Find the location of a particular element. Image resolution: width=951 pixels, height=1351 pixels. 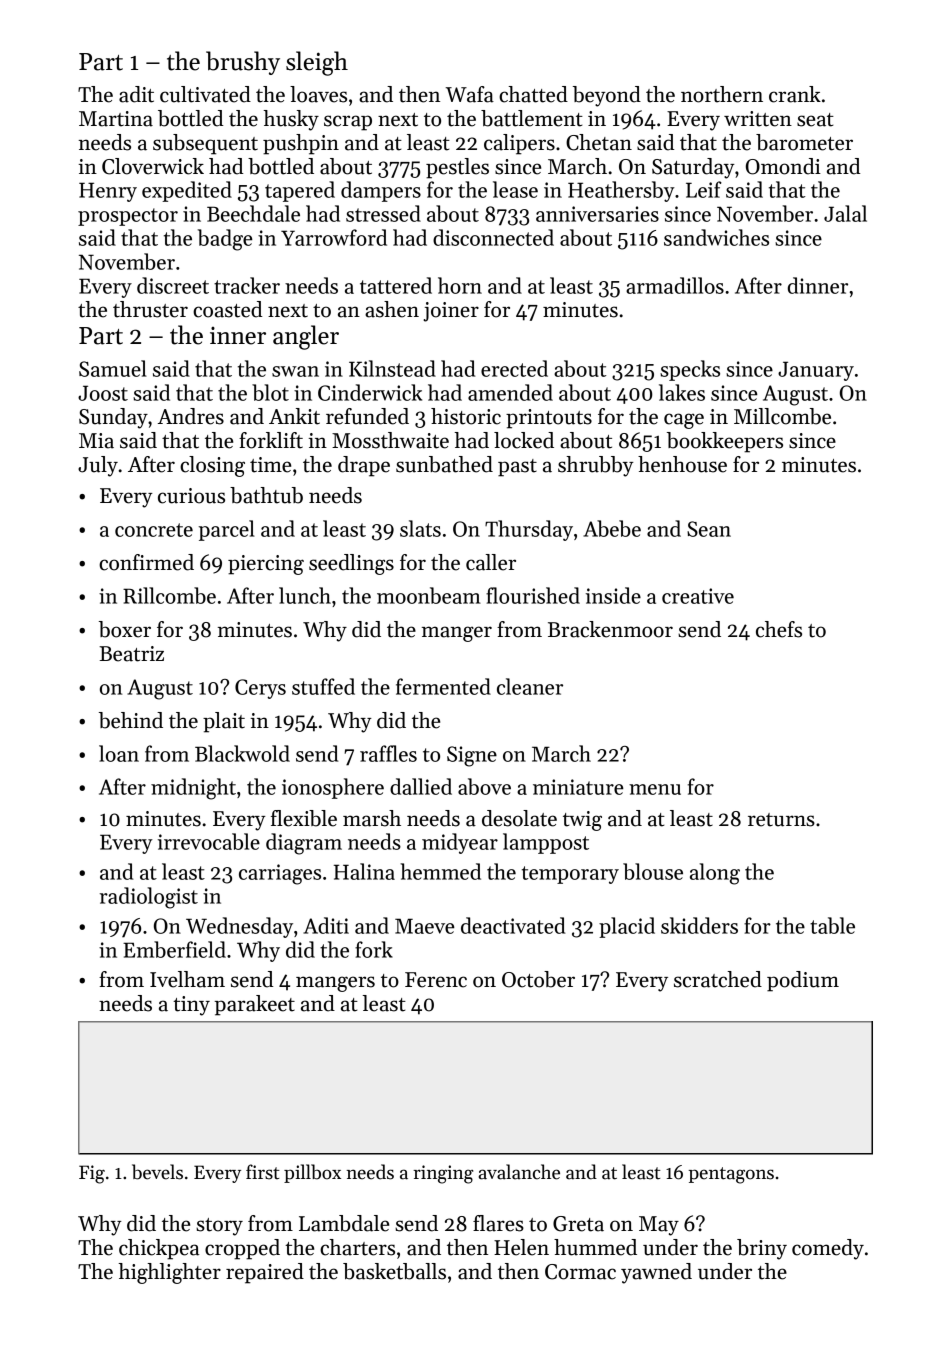

scrap is located at coordinates (348, 123).
